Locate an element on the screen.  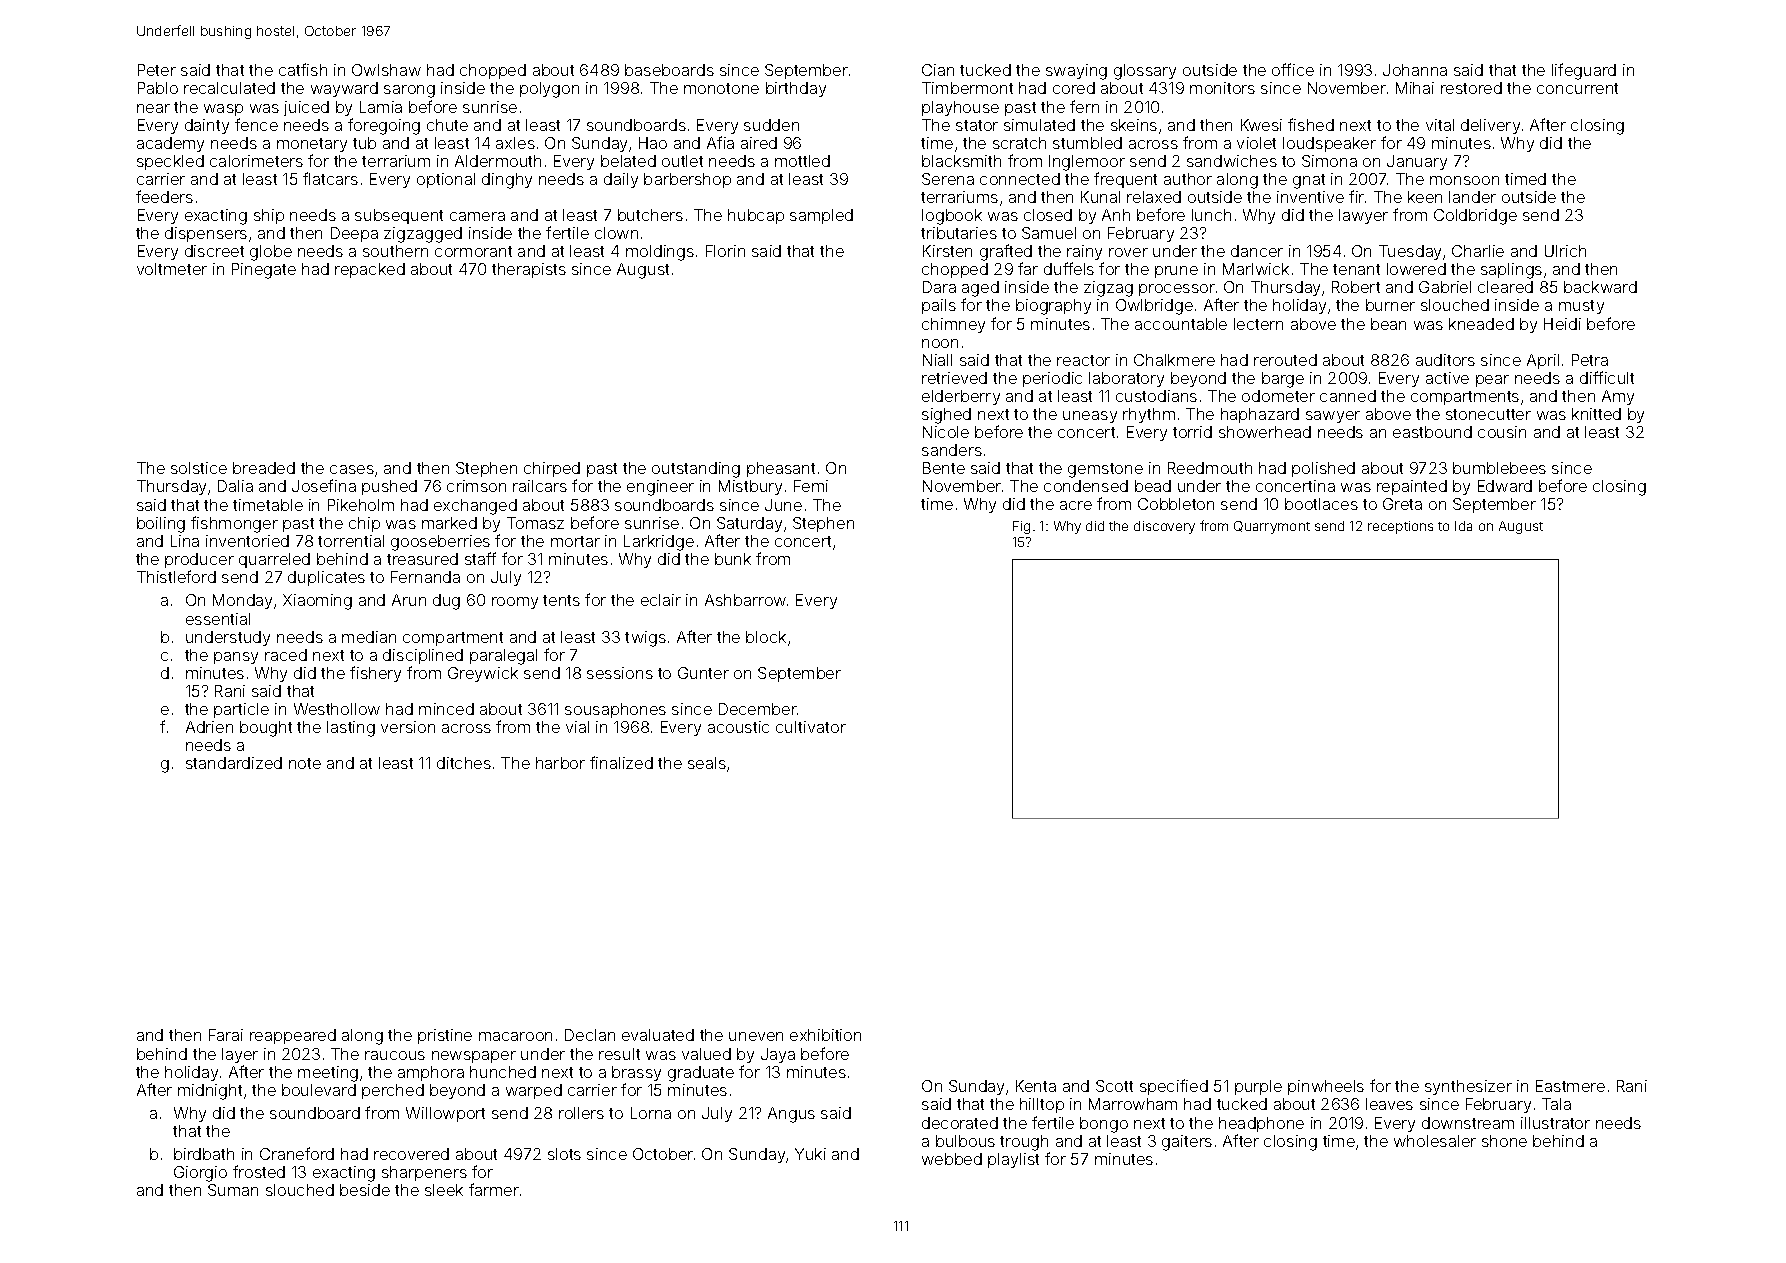
eastbound is located at coordinates (1432, 432).
